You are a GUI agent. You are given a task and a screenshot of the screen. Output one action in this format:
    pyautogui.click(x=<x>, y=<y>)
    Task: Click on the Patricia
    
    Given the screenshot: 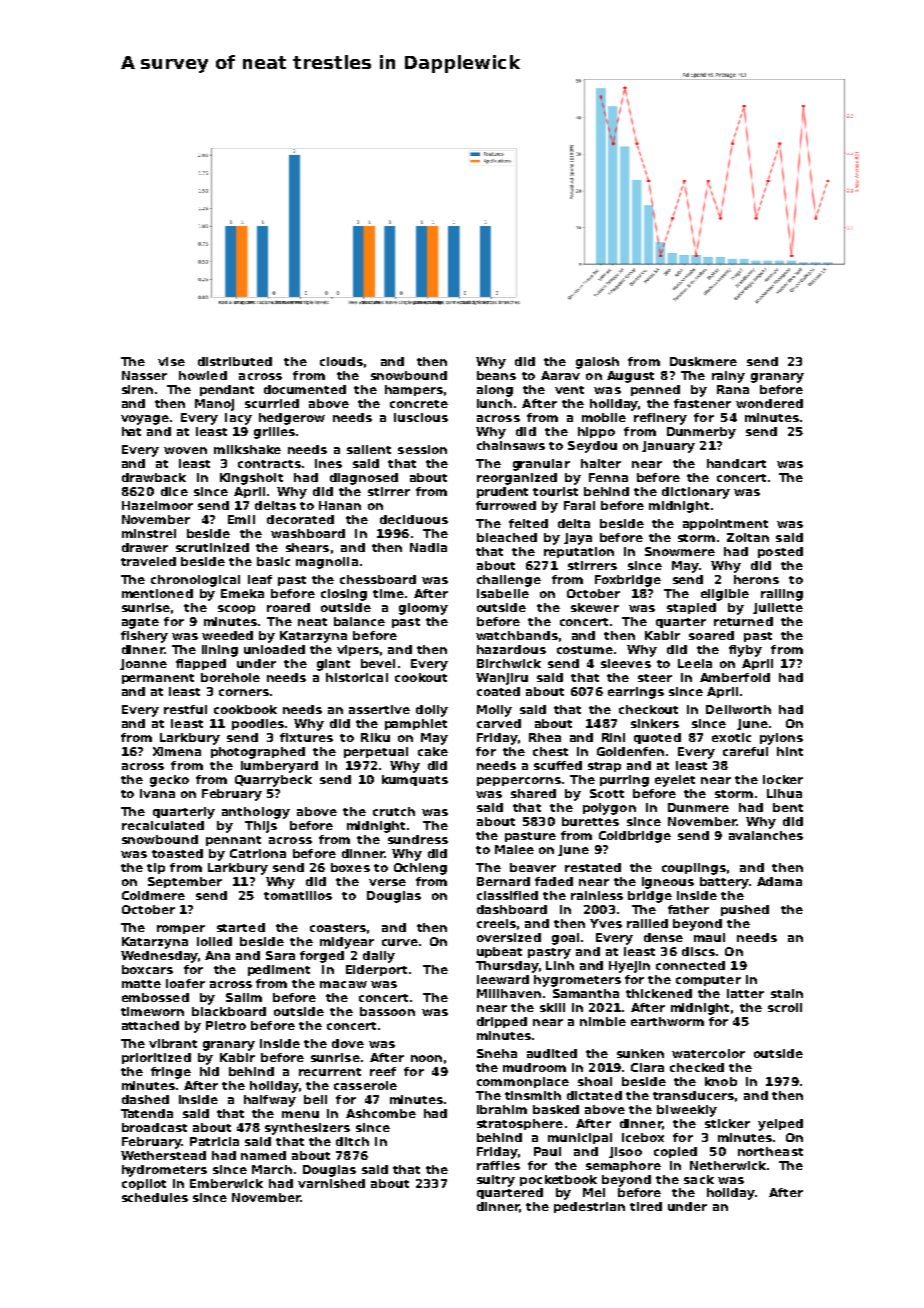 What is the action you would take?
    pyautogui.click(x=214, y=1141)
